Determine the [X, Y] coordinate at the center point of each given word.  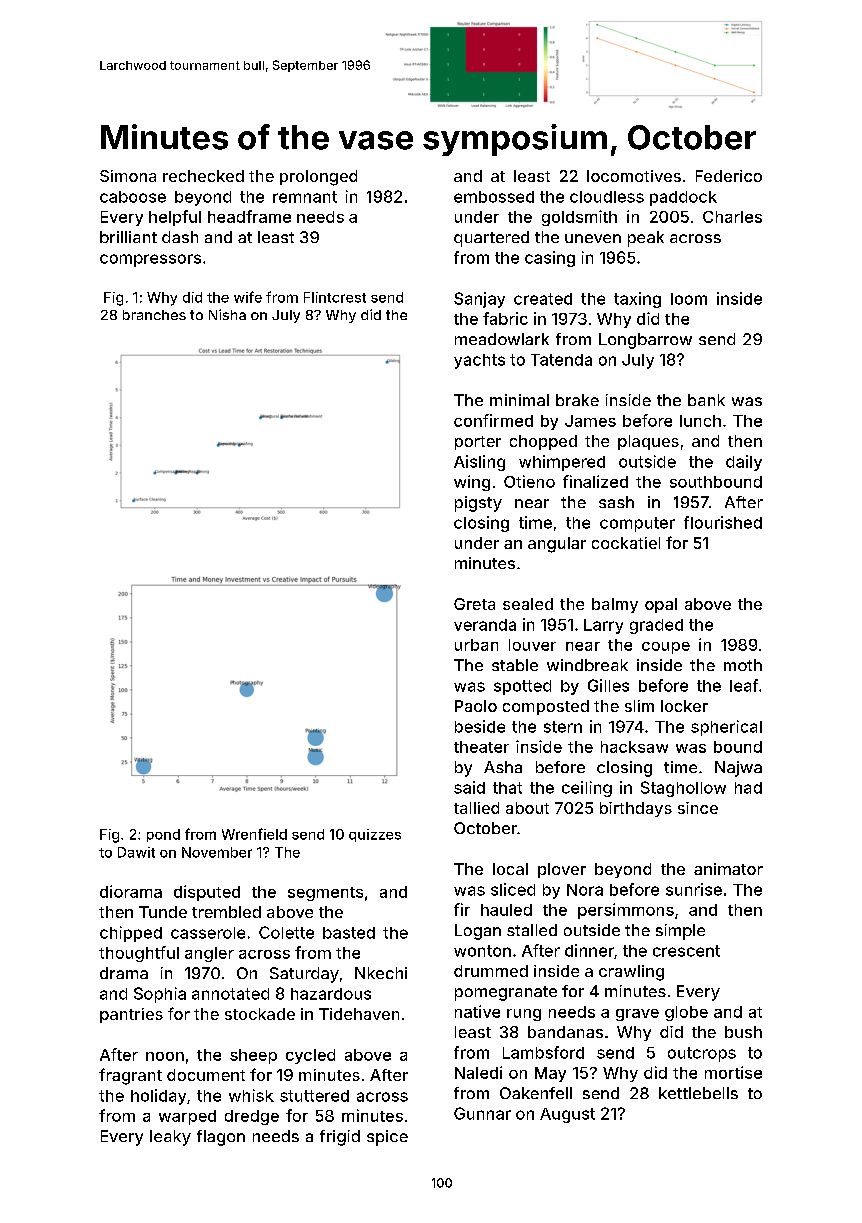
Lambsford [543, 1052]
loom [689, 299]
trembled [226, 912]
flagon [221, 1138]
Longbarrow [645, 341]
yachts [479, 361]
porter [478, 443]
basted [349, 933]
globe [686, 1013]
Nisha [227, 314]
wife [248, 297]
